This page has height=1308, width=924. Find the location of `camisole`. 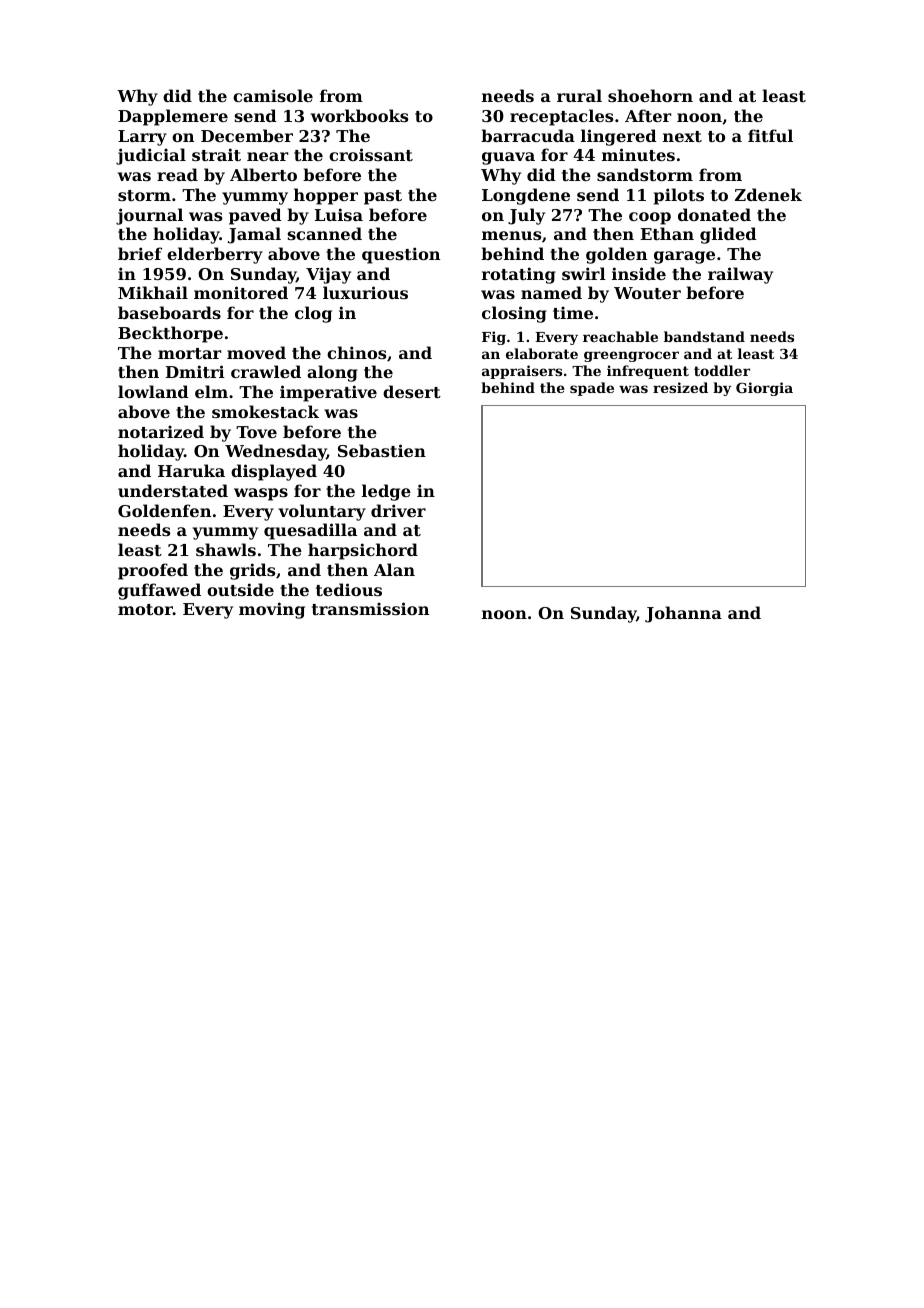

camisole is located at coordinates (273, 95).
